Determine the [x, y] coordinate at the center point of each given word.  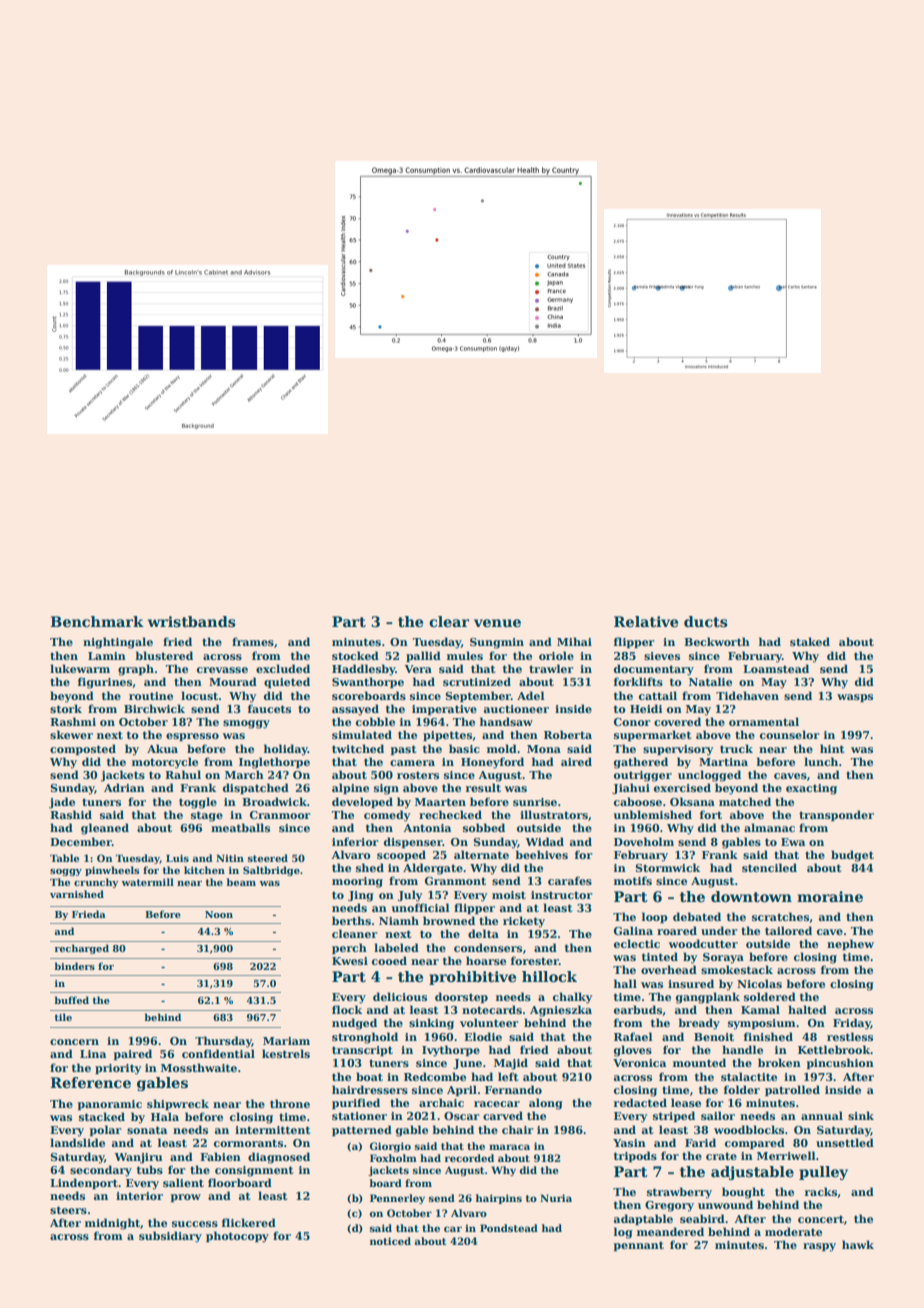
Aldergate [433, 869]
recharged [82, 949]
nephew [850, 944]
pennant [639, 1246]
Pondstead [509, 1228]
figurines [105, 683]
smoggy [246, 724]
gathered [641, 763]
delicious [400, 996]
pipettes [447, 736]
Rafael [633, 1036]
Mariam [286, 1041]
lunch [821, 761]
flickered [249, 1222]
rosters [418, 775]
